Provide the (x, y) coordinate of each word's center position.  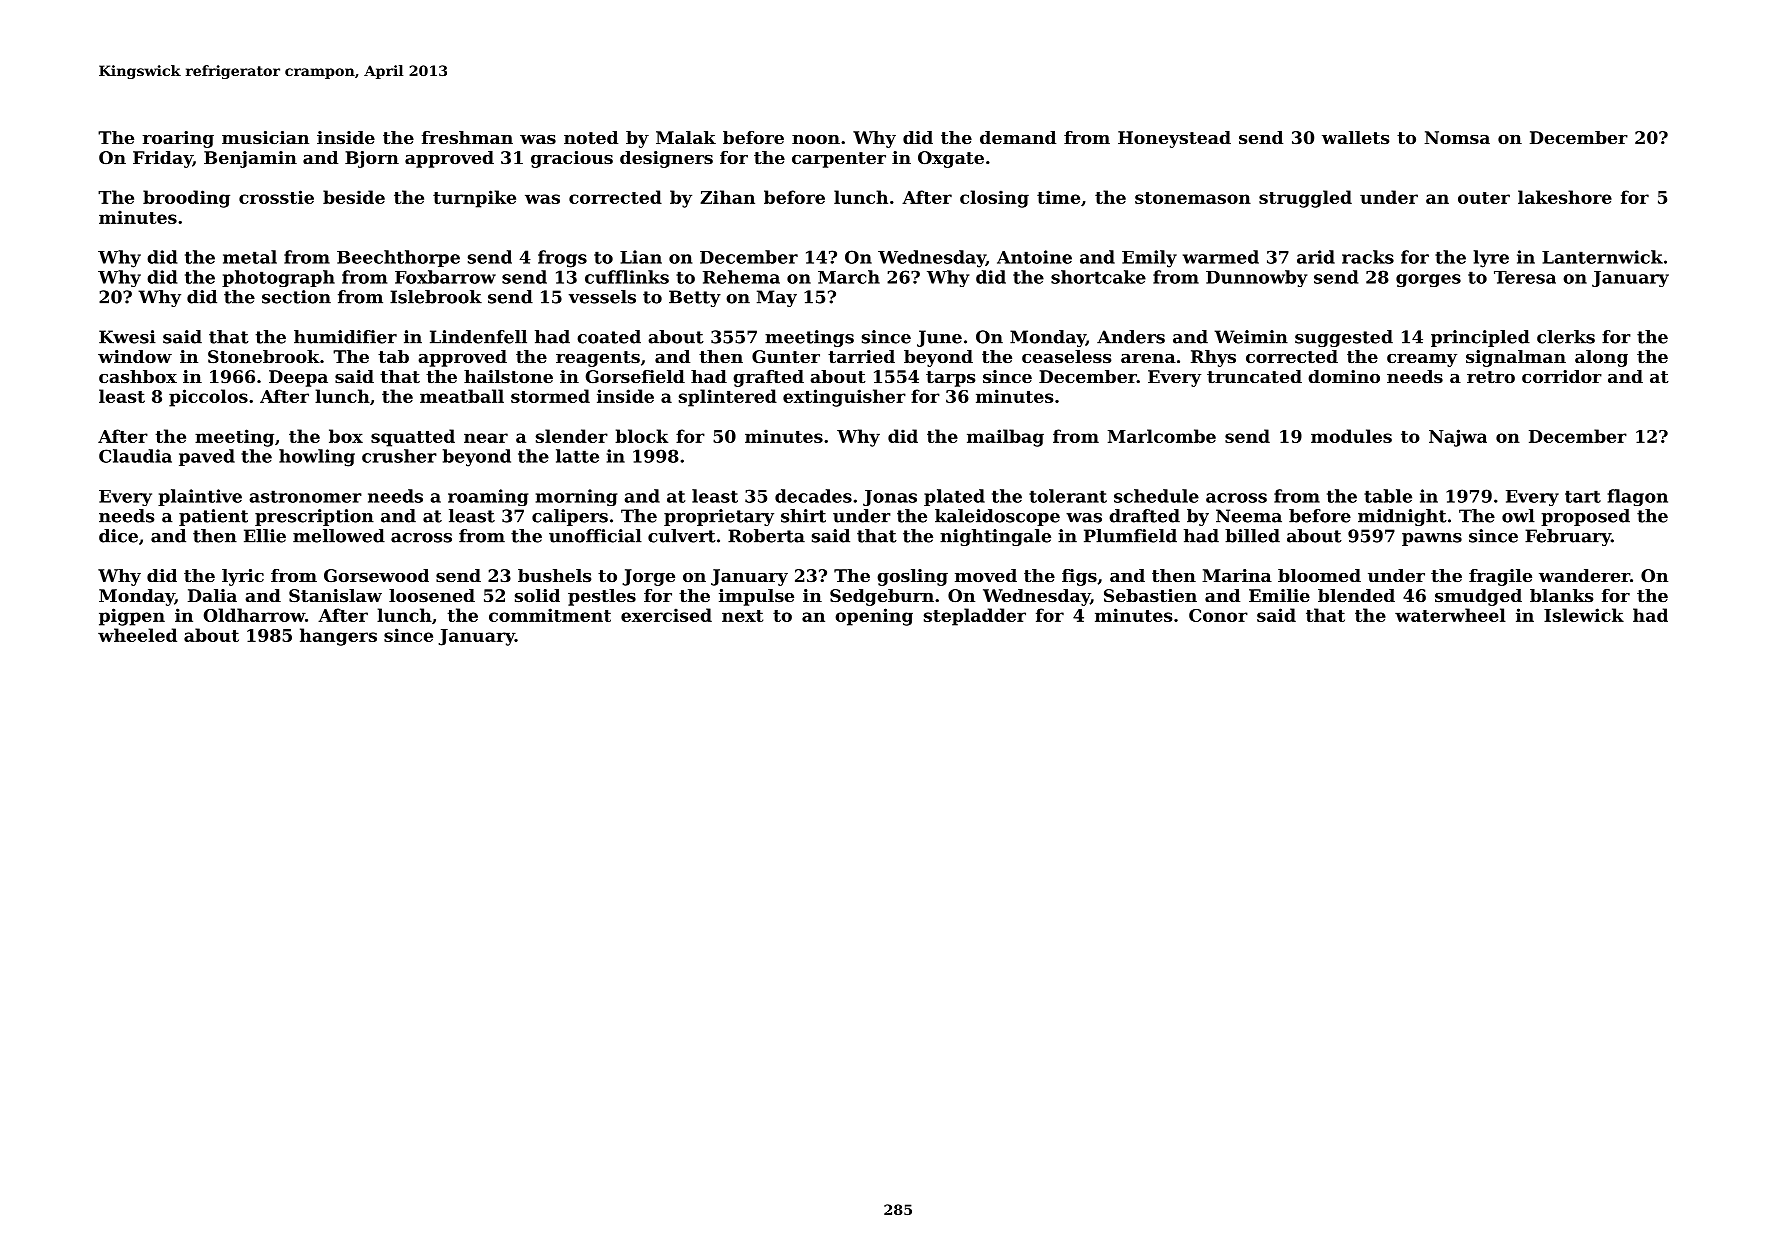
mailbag (1005, 438)
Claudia (135, 456)
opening (874, 617)
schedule (1156, 496)
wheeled (137, 635)
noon (816, 139)
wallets (1355, 137)
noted (591, 137)
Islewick (1584, 615)
